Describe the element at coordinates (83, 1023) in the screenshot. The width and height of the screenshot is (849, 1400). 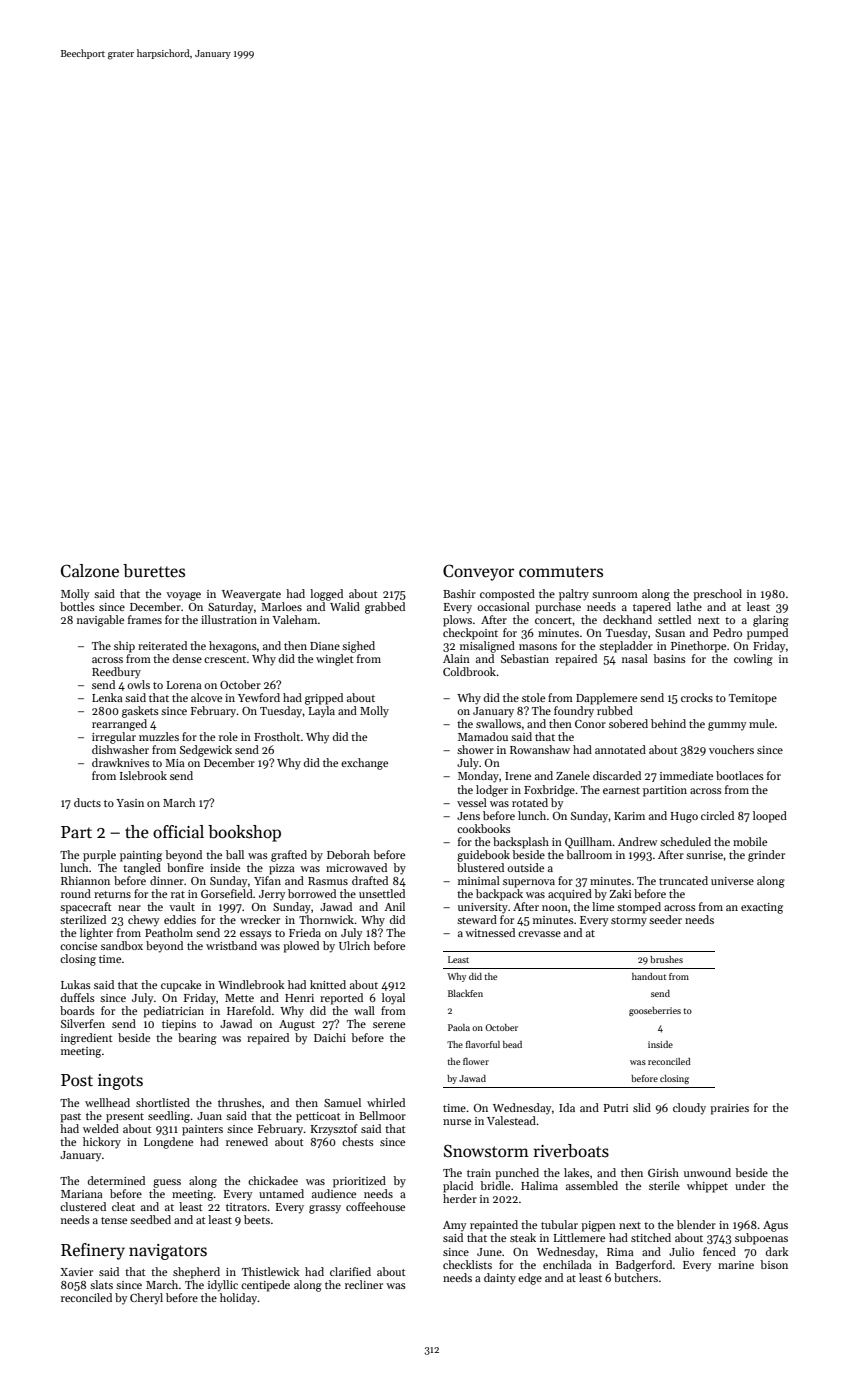
I see `Silverfen` at that location.
